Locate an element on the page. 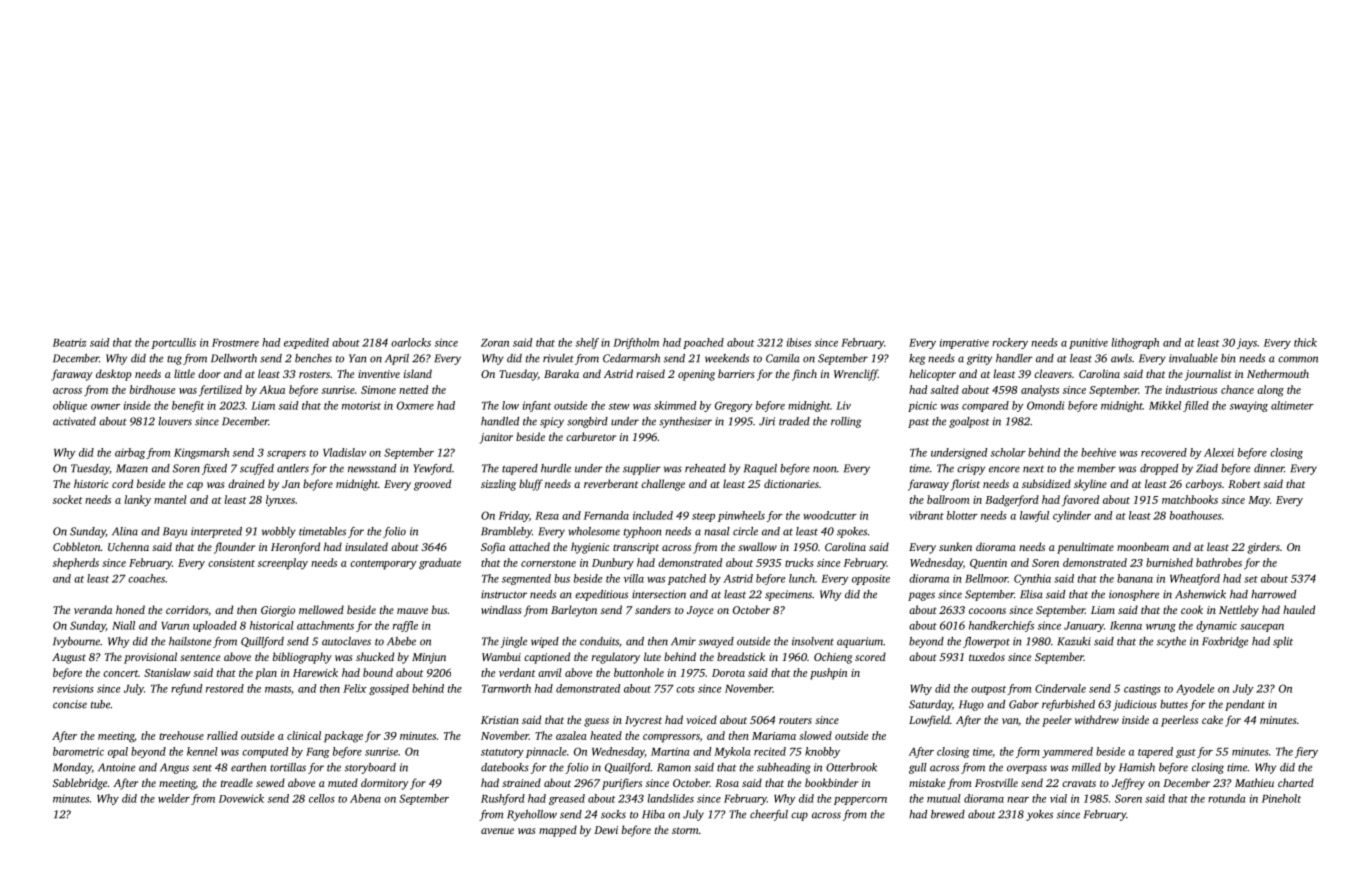 This document has height=887, width=1372. Kazuki is located at coordinates (1074, 641).
